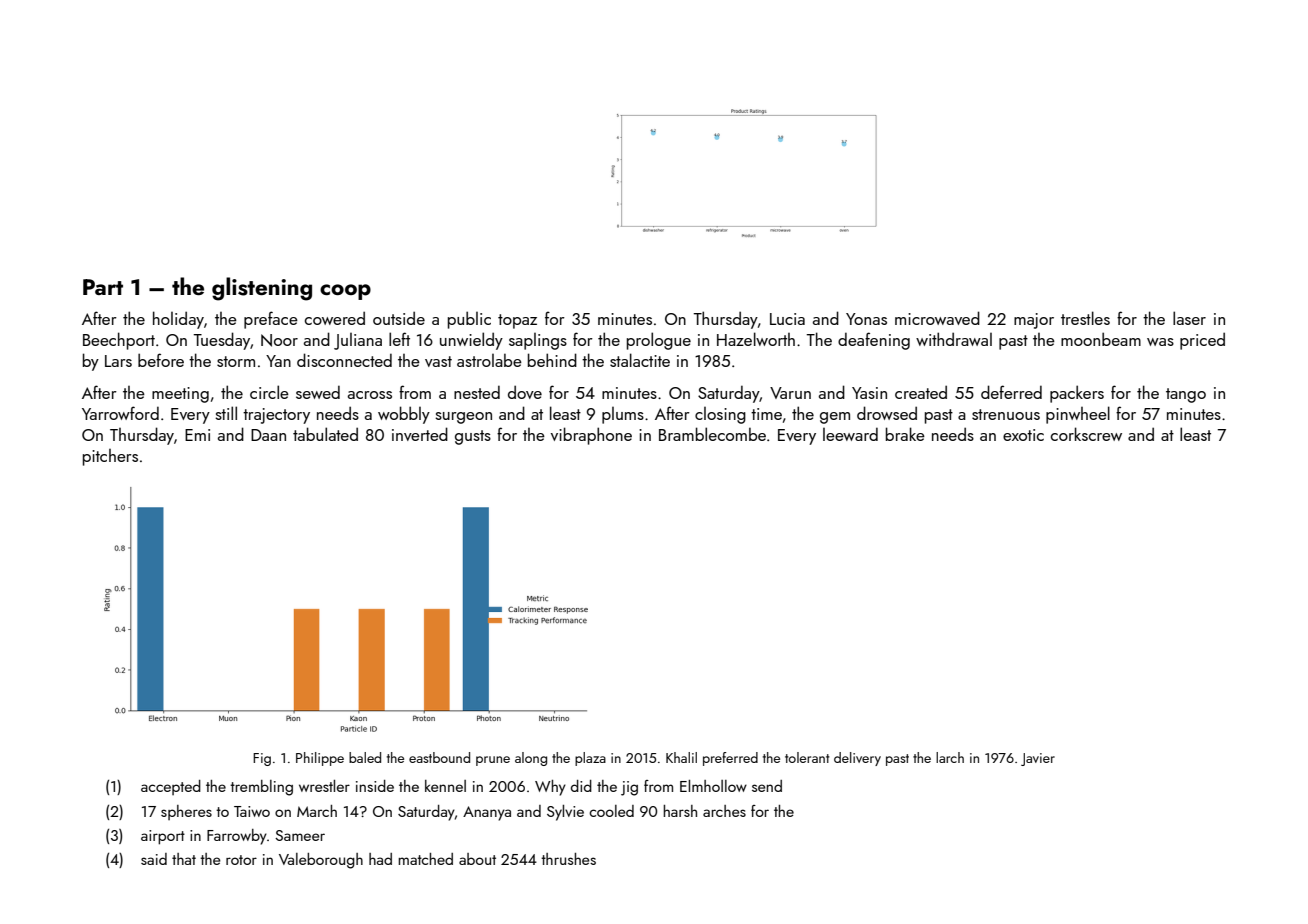 This image has width=1308, height=924. What do you see at coordinates (724, 811) in the image?
I see `arches` at bounding box center [724, 811].
